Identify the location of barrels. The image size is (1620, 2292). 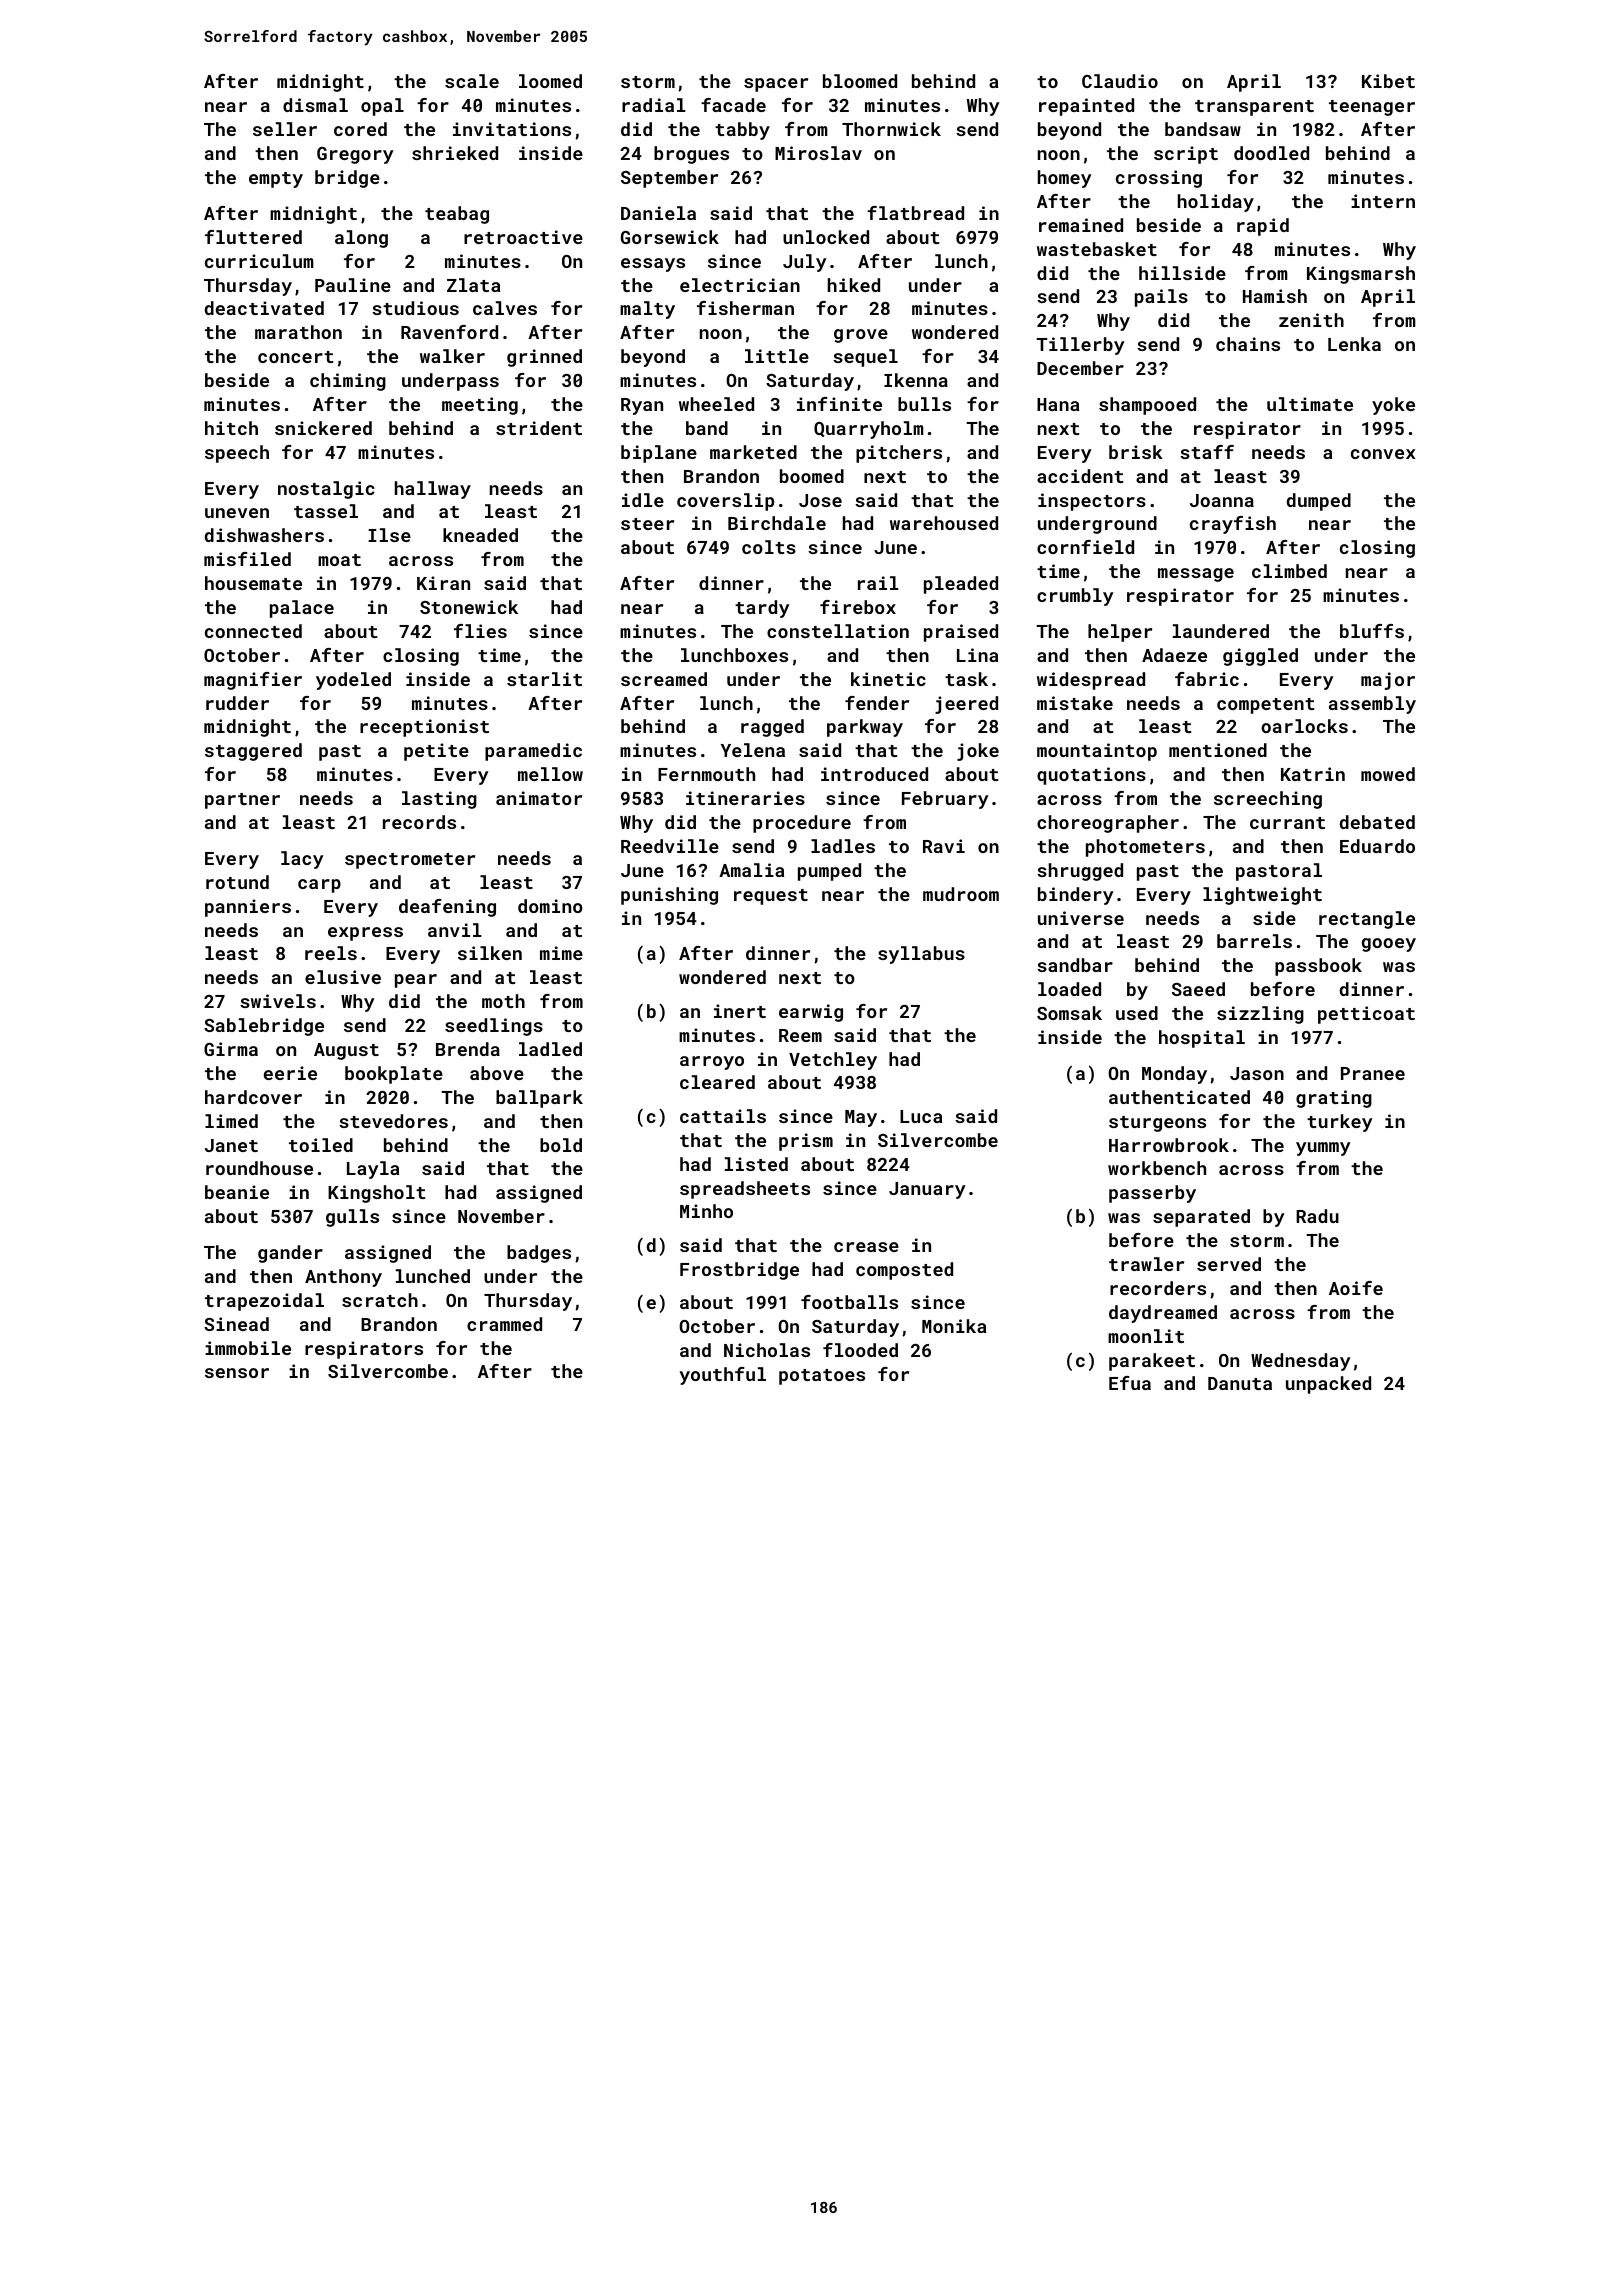
(1254, 941).
